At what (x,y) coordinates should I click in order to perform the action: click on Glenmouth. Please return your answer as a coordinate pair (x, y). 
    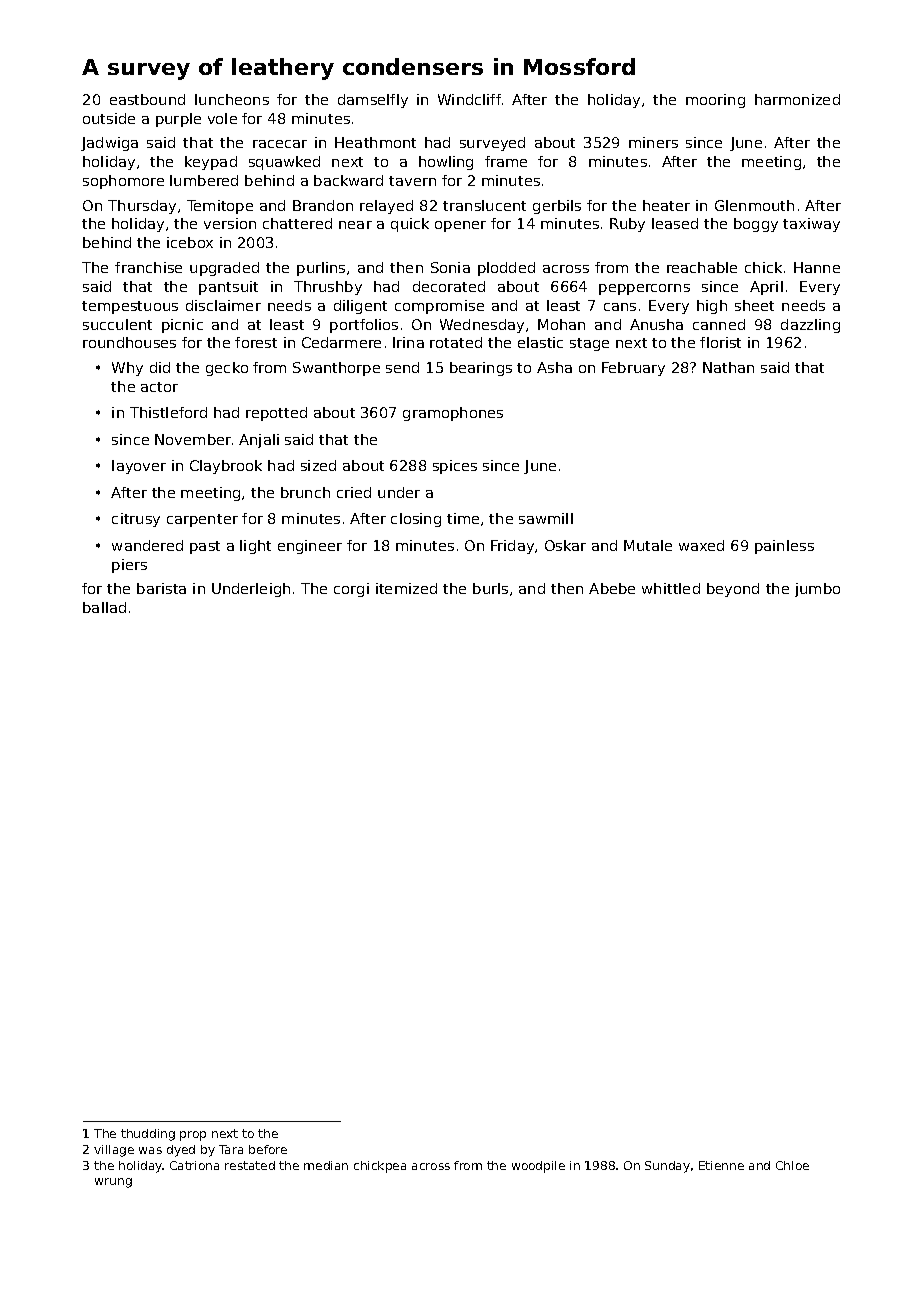
    Looking at the image, I should click on (754, 205).
